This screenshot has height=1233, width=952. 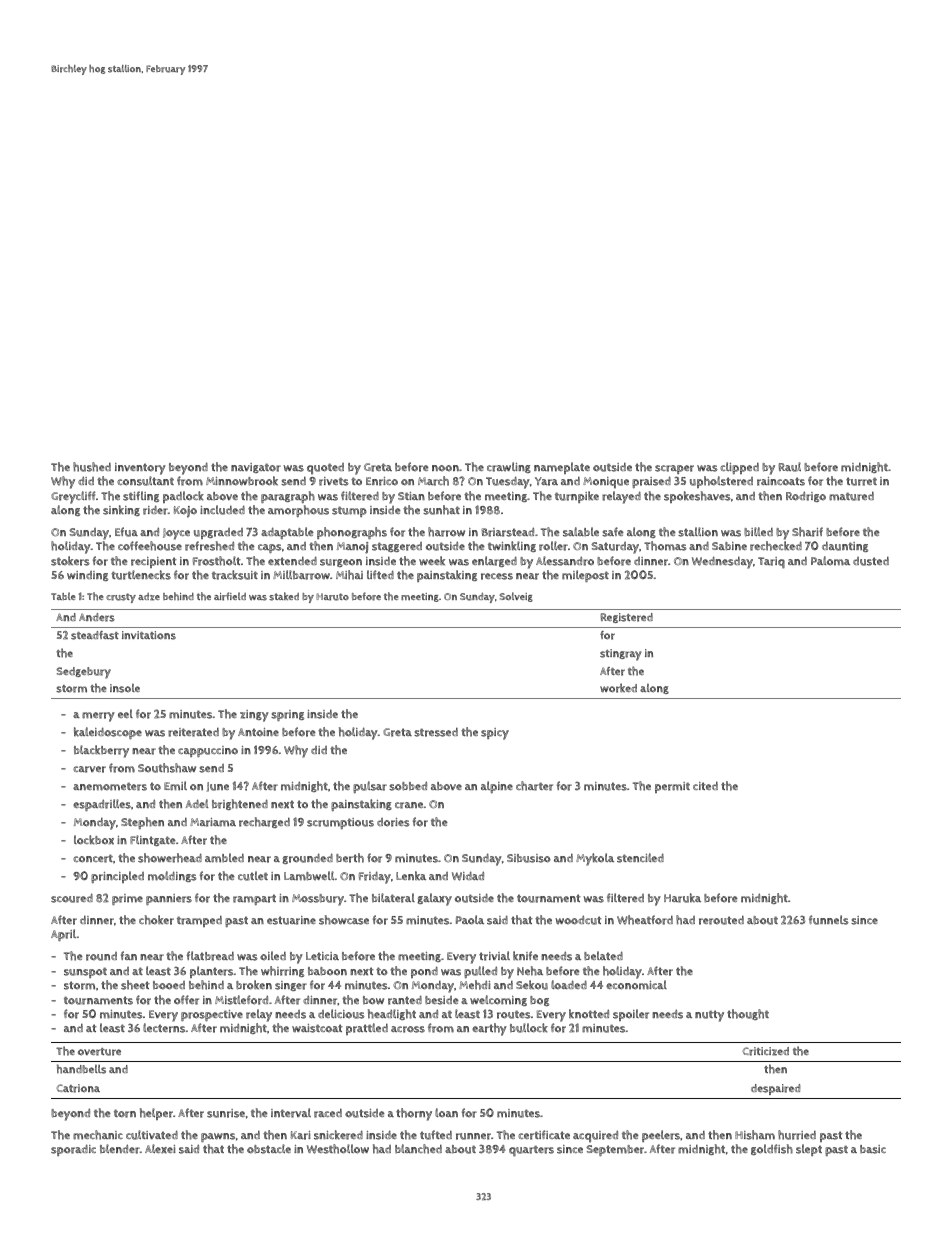 I want to click on Paola, so click(x=470, y=920).
